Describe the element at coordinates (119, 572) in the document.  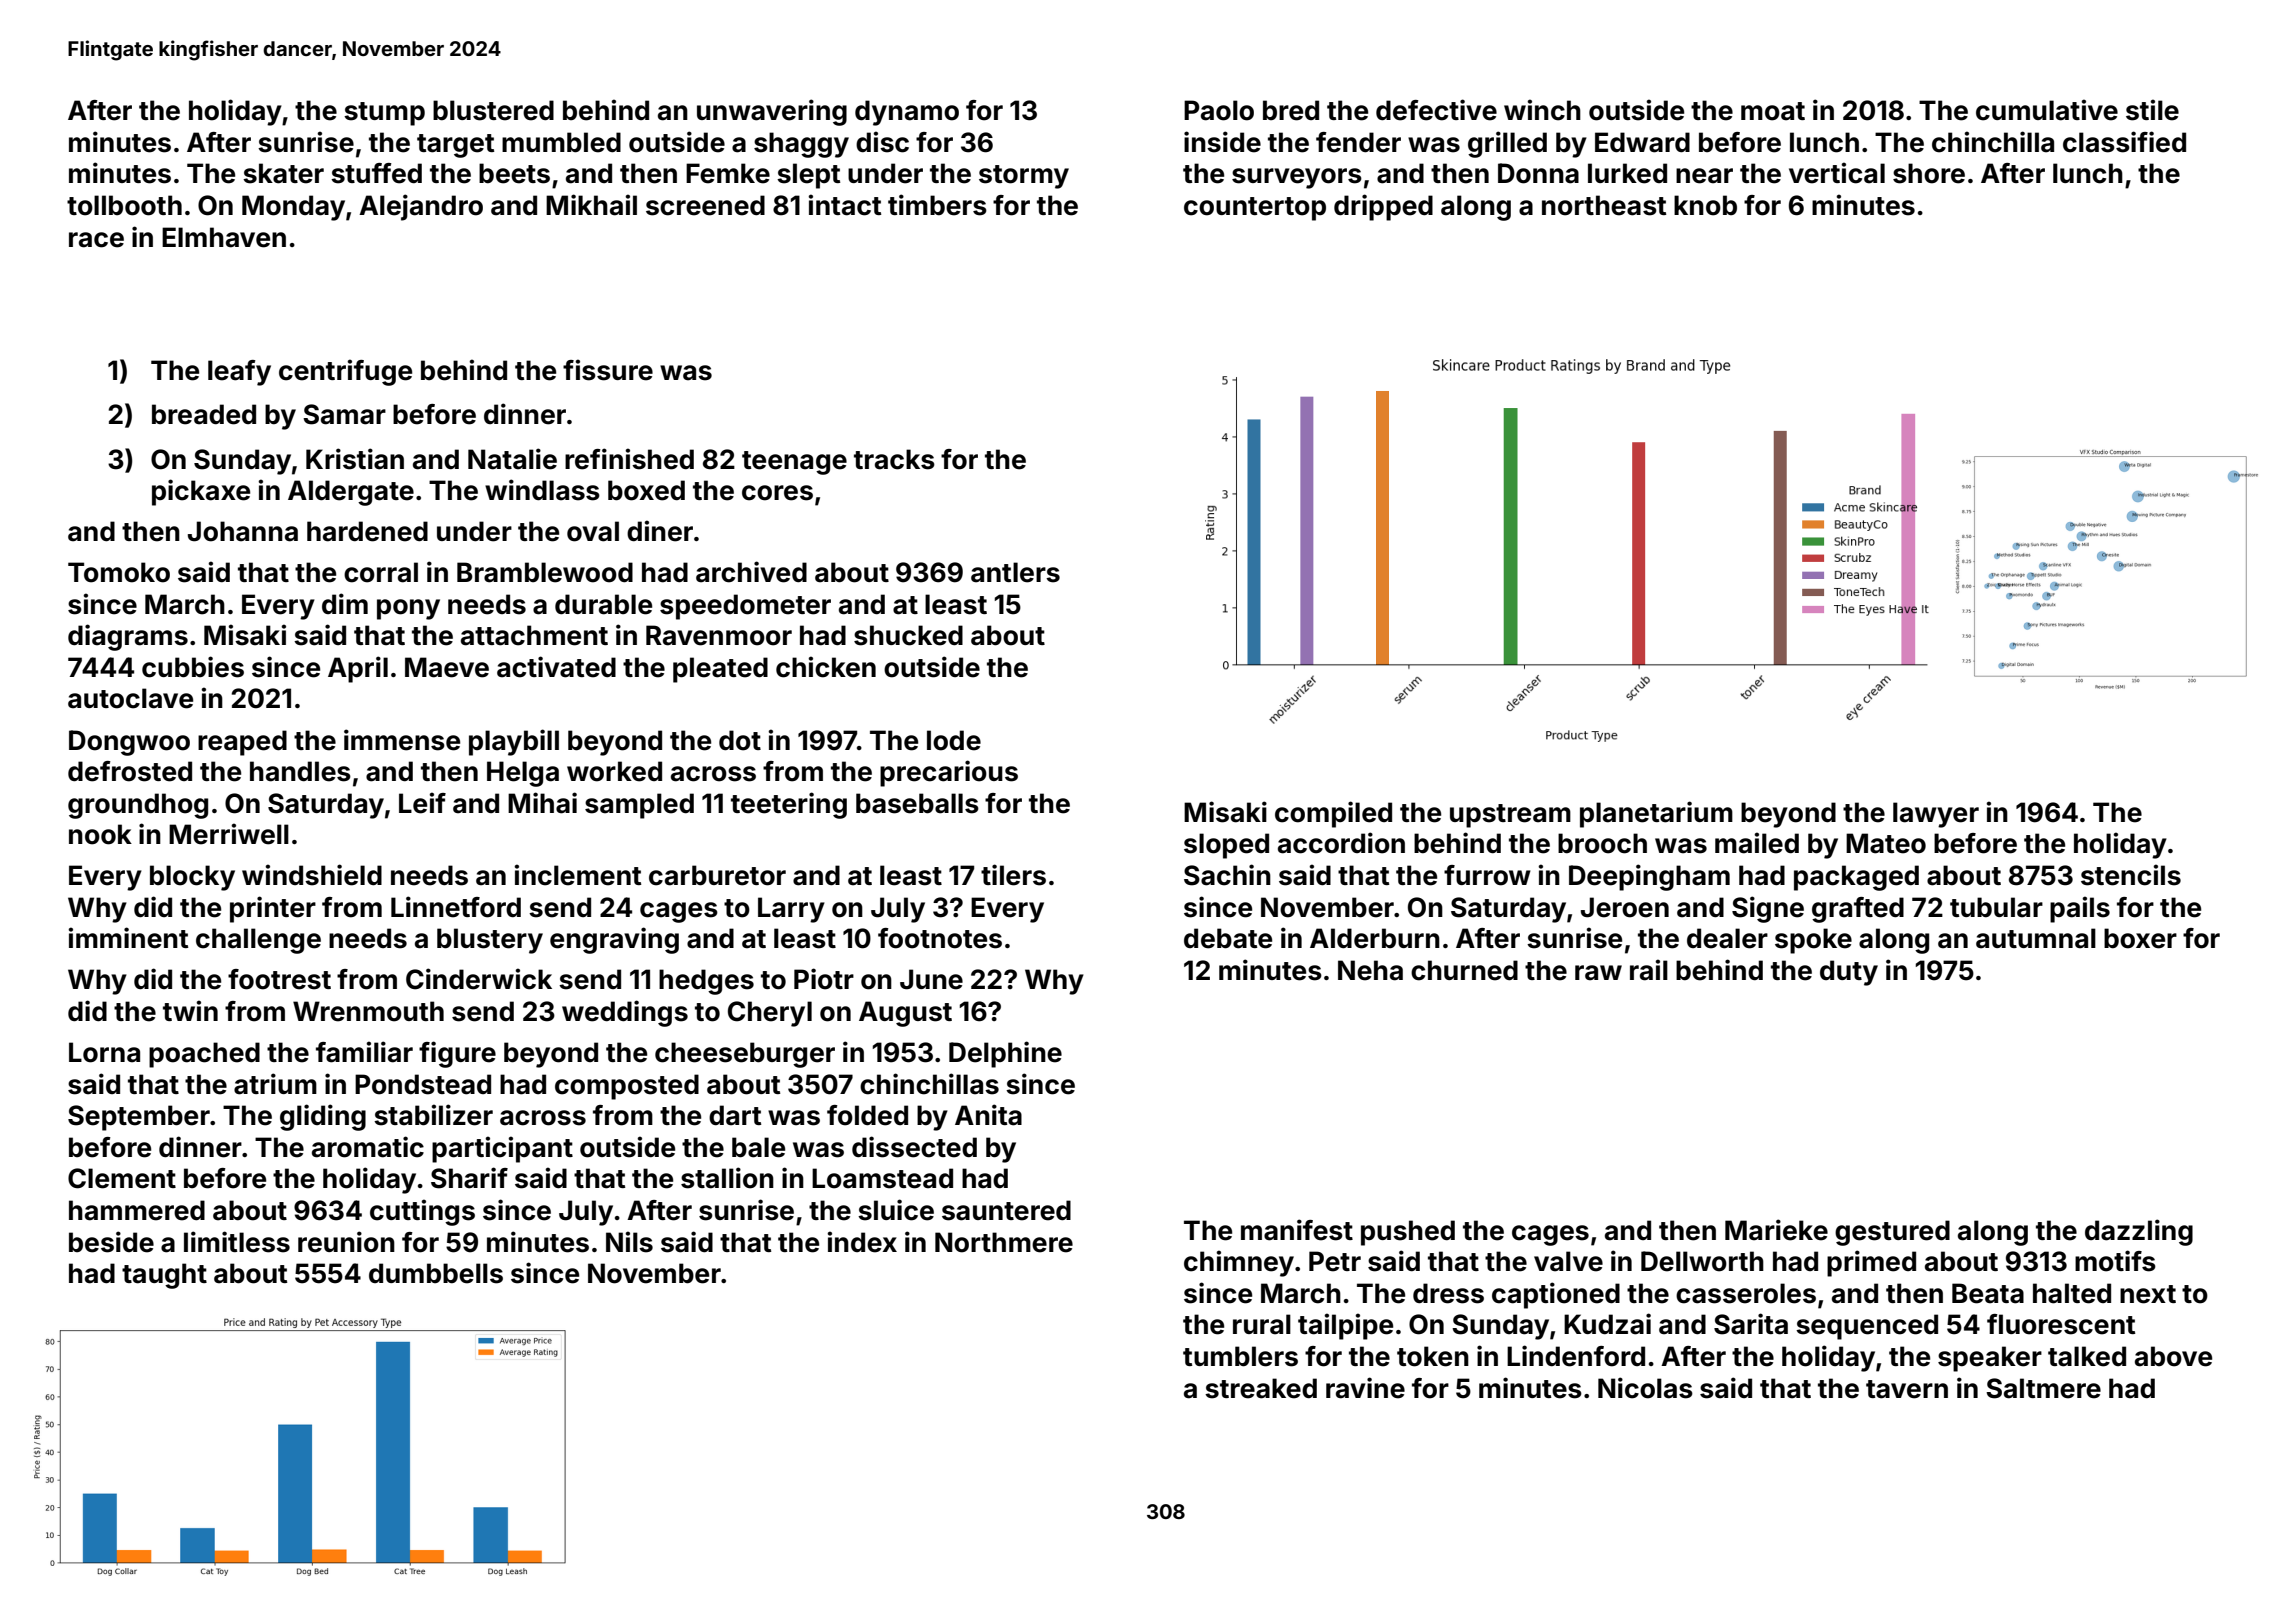
I see `Tomoko` at that location.
